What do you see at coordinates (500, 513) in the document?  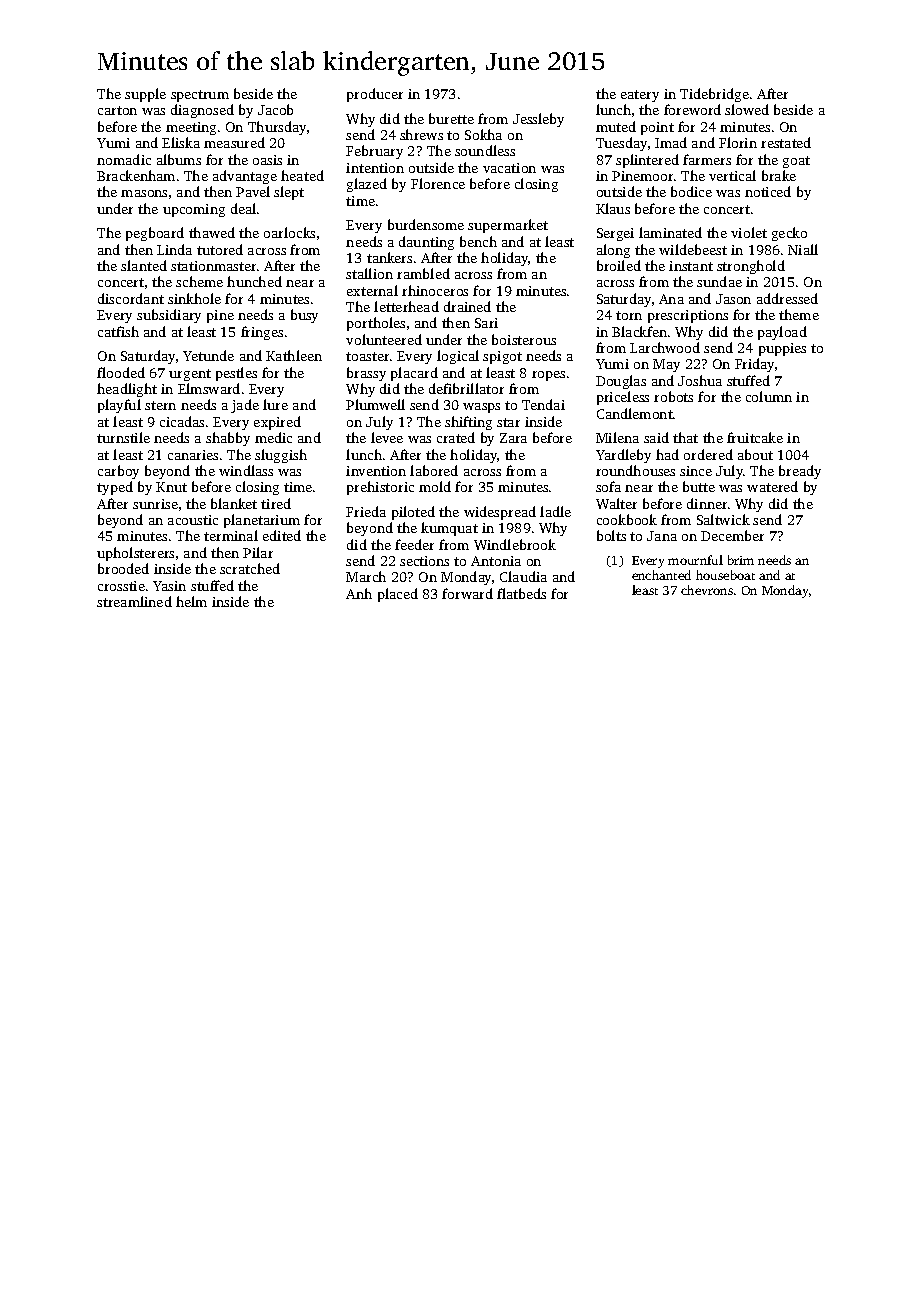 I see `widespread` at bounding box center [500, 513].
